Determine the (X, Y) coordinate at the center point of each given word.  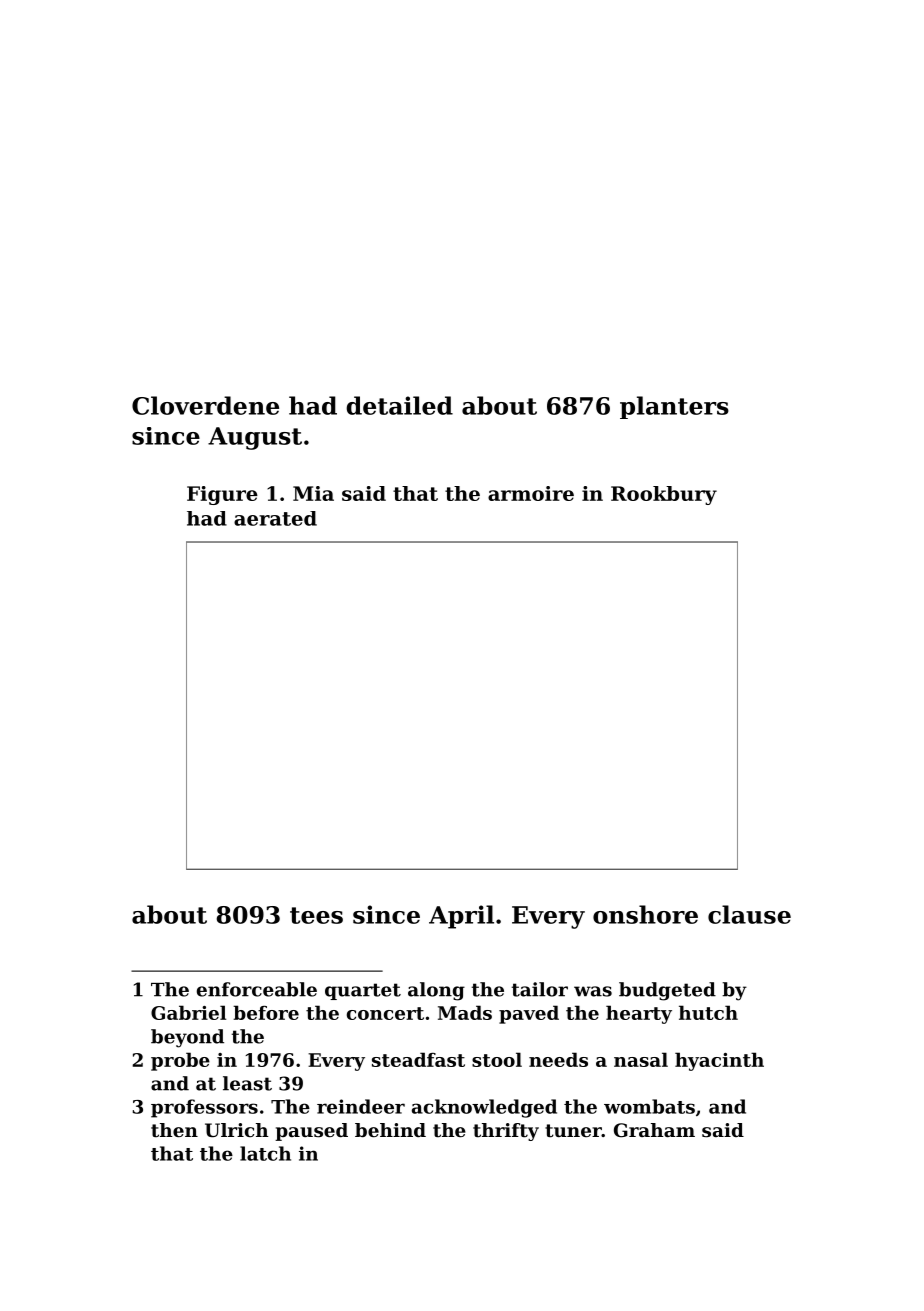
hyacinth (719, 1061)
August (255, 438)
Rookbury (664, 495)
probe (180, 1061)
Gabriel (188, 1012)
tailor (540, 989)
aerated (275, 518)
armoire (531, 493)
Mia (313, 493)
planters (674, 407)
